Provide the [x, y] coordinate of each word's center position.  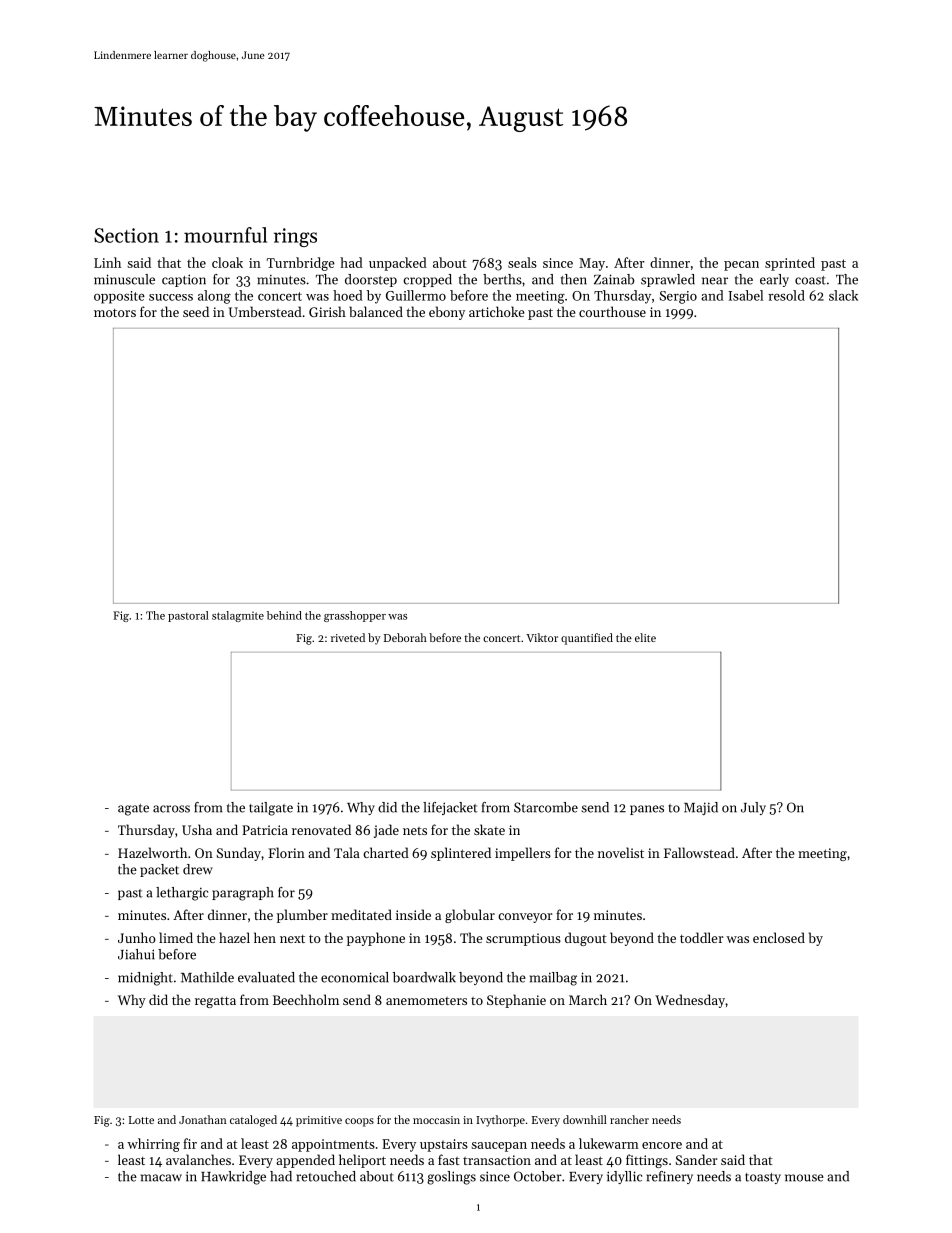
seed [196, 311]
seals [522, 262]
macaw [161, 1178]
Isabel [745, 295]
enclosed [779, 937]
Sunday [239, 854]
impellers [523, 854]
